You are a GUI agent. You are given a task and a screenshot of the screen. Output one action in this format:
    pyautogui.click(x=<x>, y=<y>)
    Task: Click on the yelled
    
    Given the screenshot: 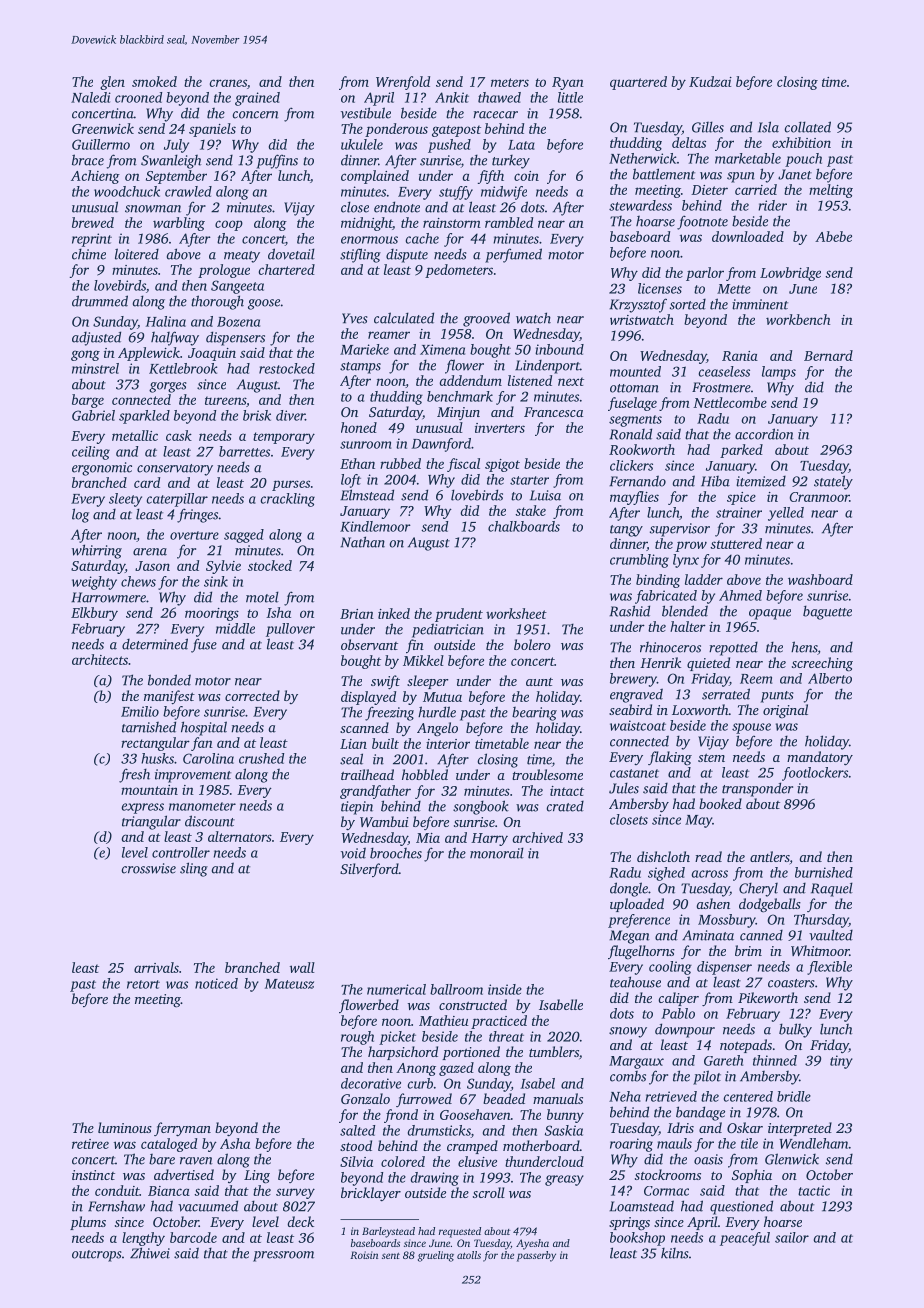 What is the action you would take?
    pyautogui.click(x=786, y=514)
